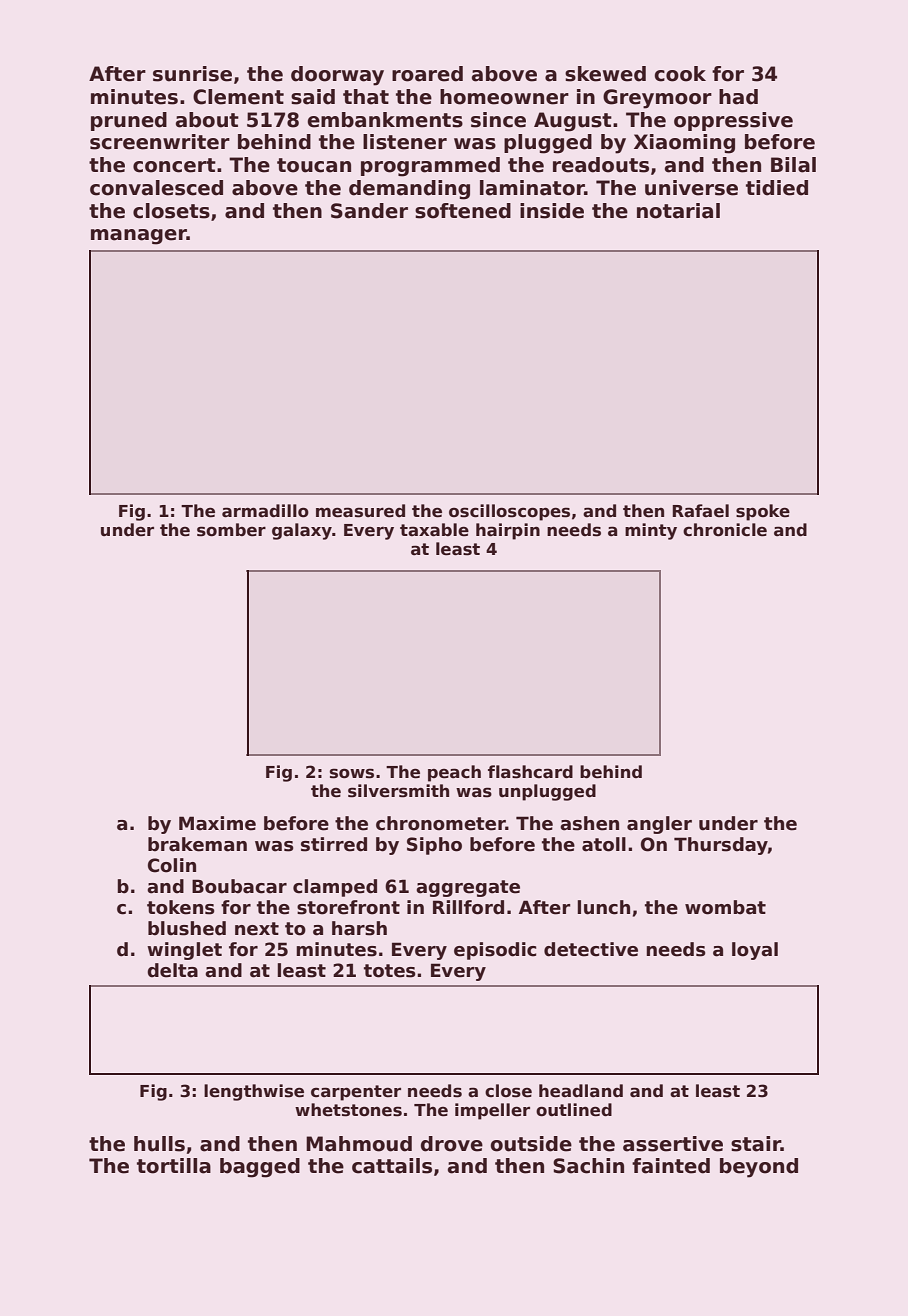 This image has width=908, height=1316. I want to click on galaxy, so click(302, 531).
